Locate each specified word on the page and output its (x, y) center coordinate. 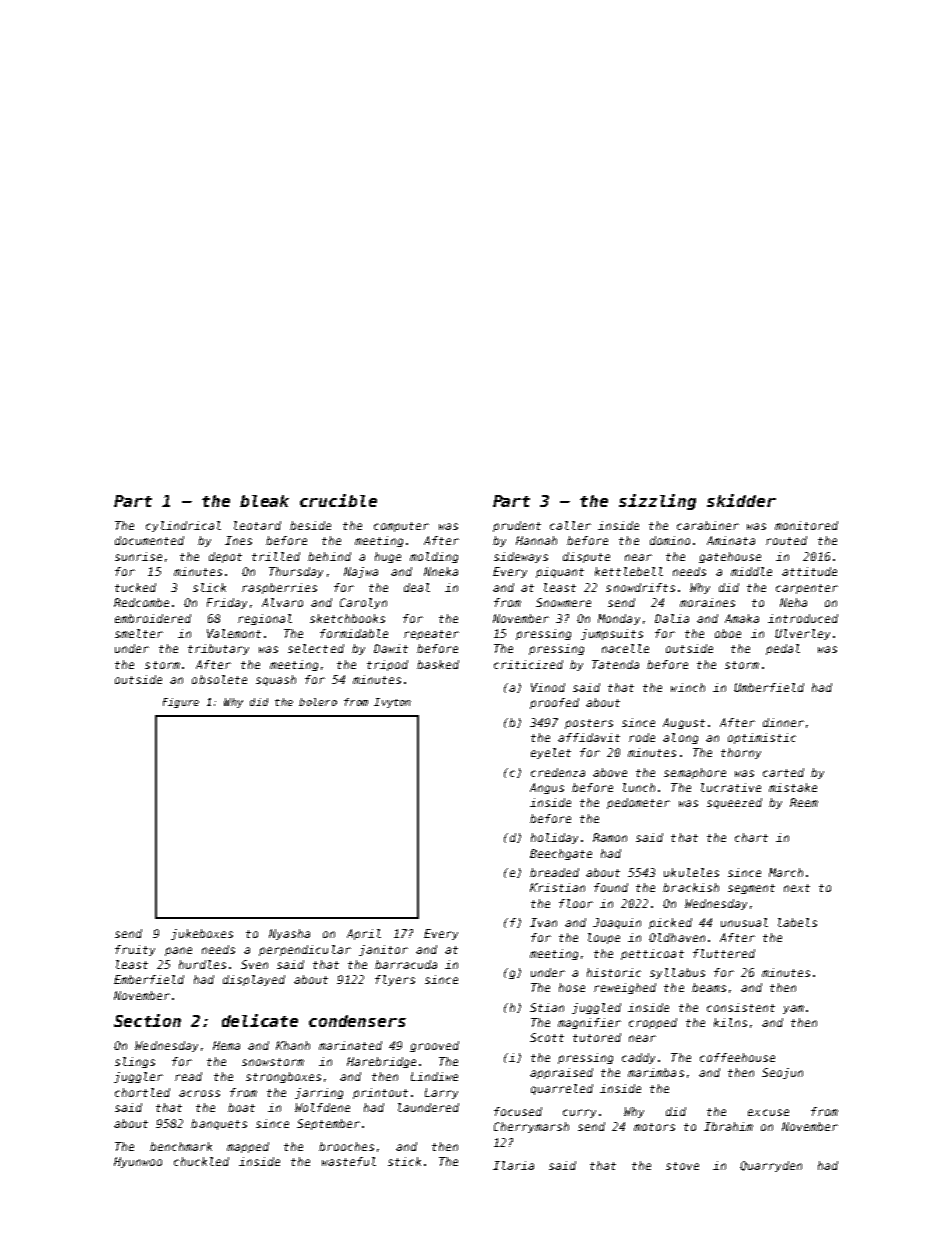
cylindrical (183, 526)
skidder (741, 500)
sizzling (657, 502)
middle (751, 571)
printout (380, 1093)
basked (438, 664)
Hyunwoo (138, 1162)
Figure (181, 703)
